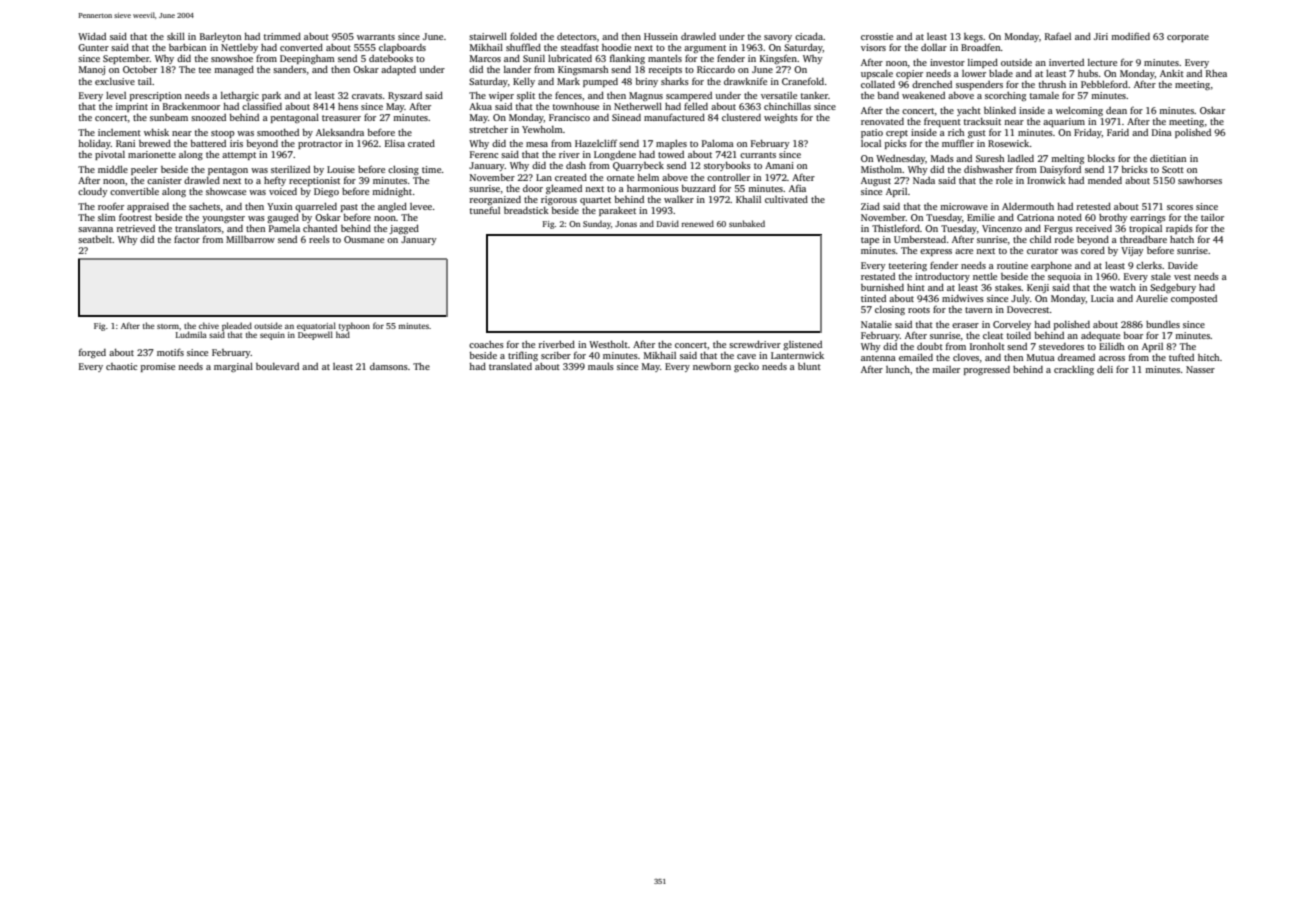 This screenshot has height=924, width=1308. I want to click on gecko, so click(746, 367).
